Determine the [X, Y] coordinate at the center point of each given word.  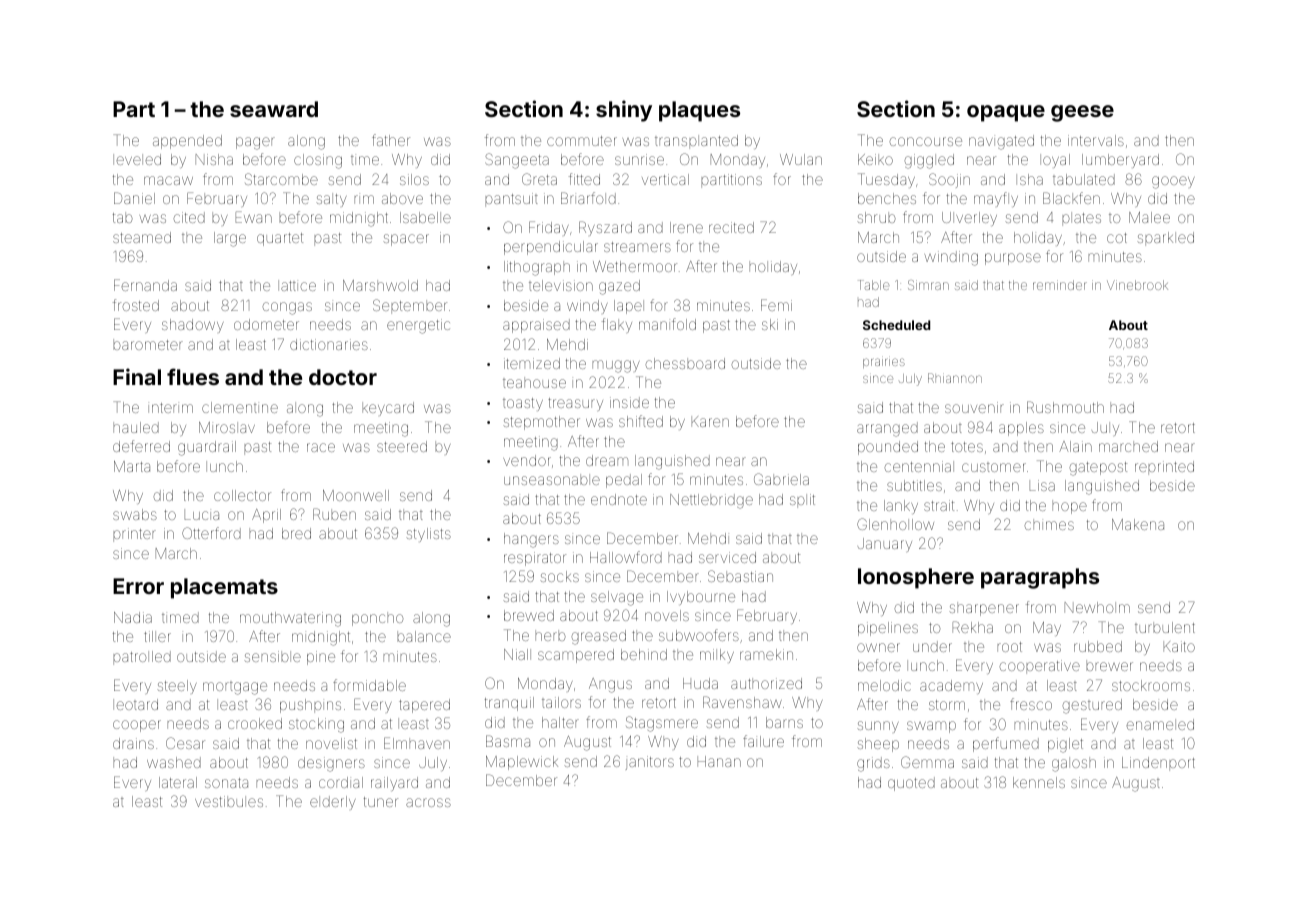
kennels [1039, 782]
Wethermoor [635, 266]
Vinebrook [1137, 285]
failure [763, 741]
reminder [1060, 285]
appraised [536, 326]
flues [193, 376]
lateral [178, 782]
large [230, 239]
